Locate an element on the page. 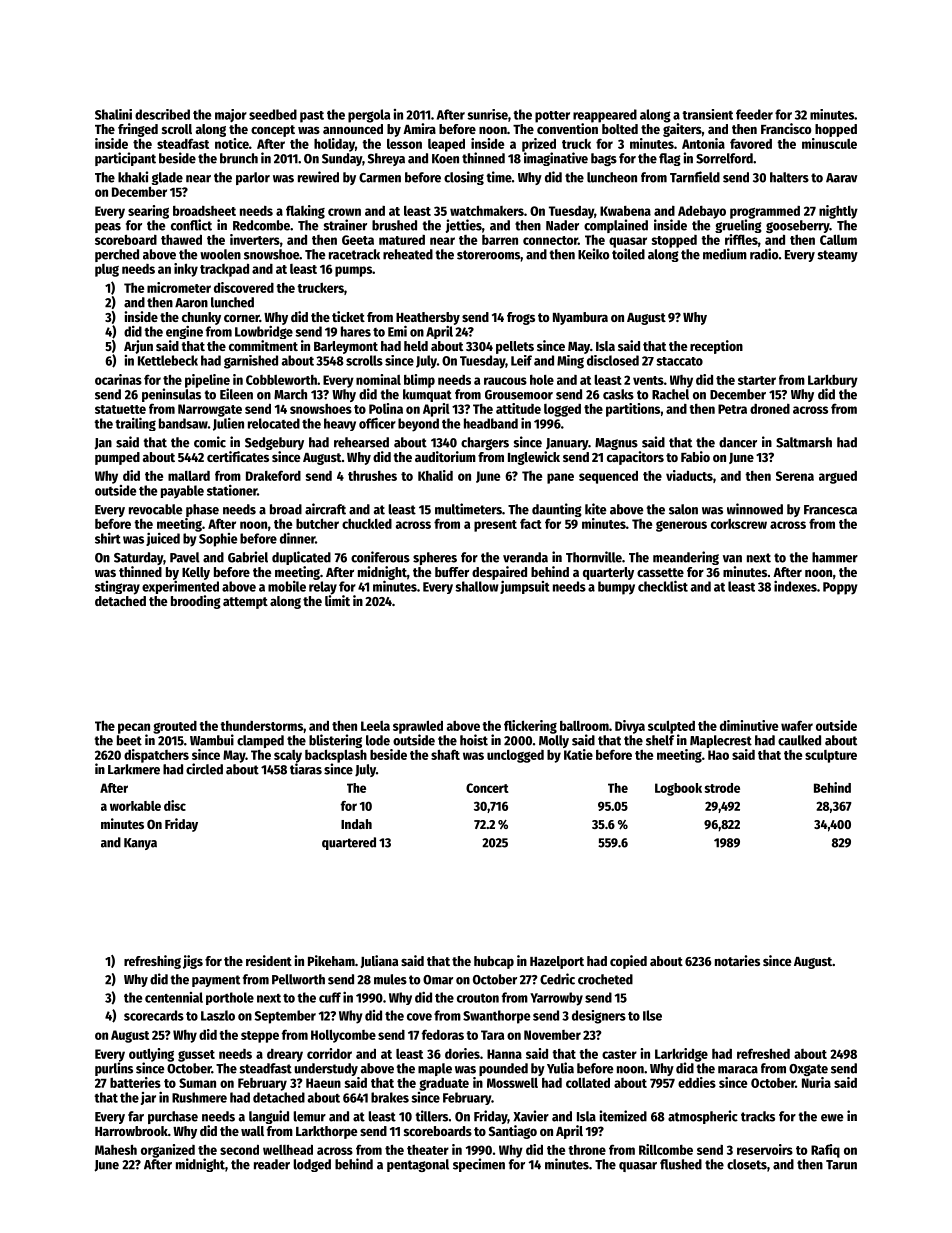  Hazelport is located at coordinates (557, 962).
